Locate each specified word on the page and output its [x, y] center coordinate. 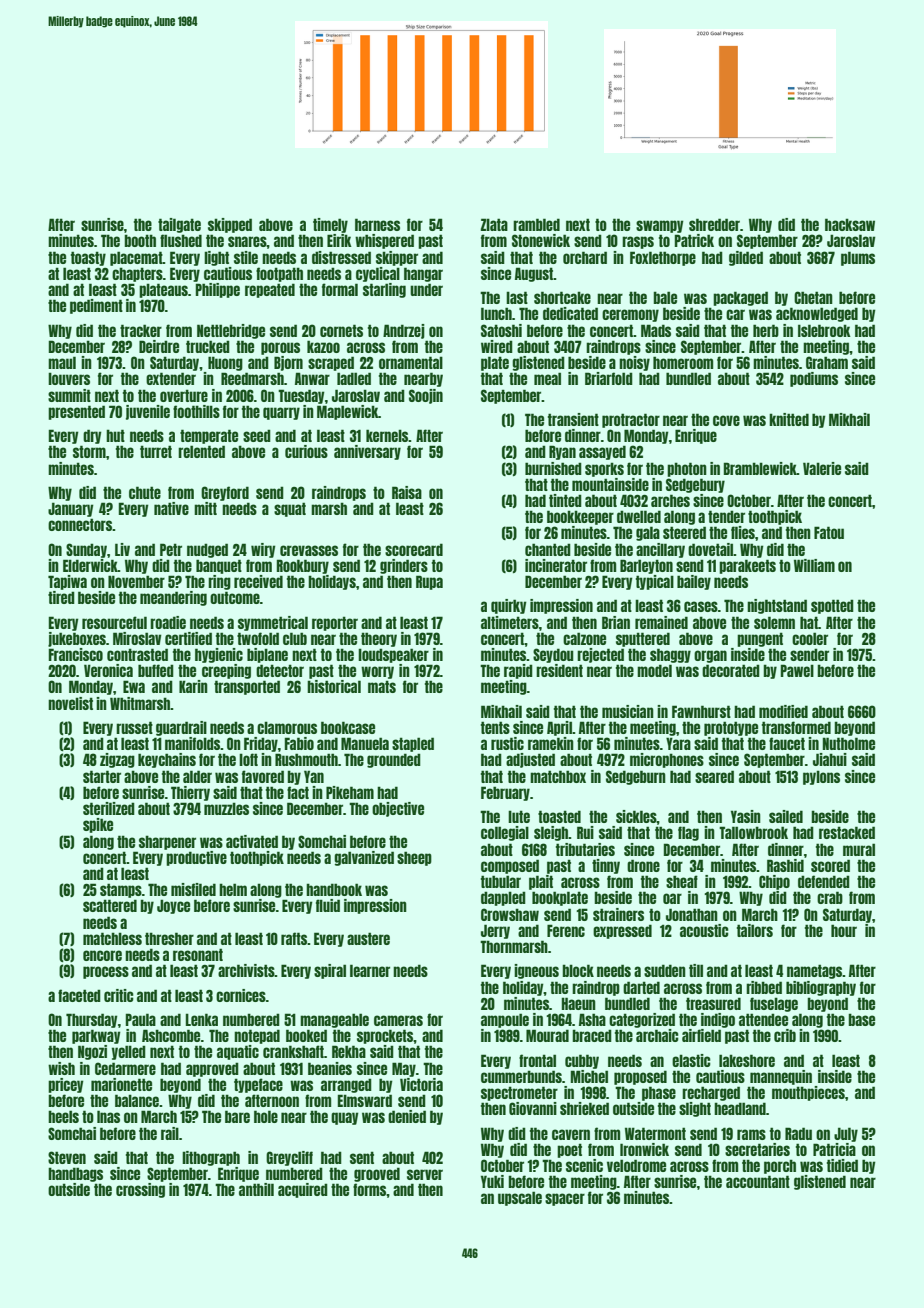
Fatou [829, 532]
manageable [334, 1020]
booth [140, 240]
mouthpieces [808, 1093]
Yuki [492, 1181]
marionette [121, 1084]
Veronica [108, 670]
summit [69, 395]
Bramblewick [760, 468]
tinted [565, 500]
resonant [198, 954]
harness [377, 224]
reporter [335, 623]
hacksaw [850, 224]
